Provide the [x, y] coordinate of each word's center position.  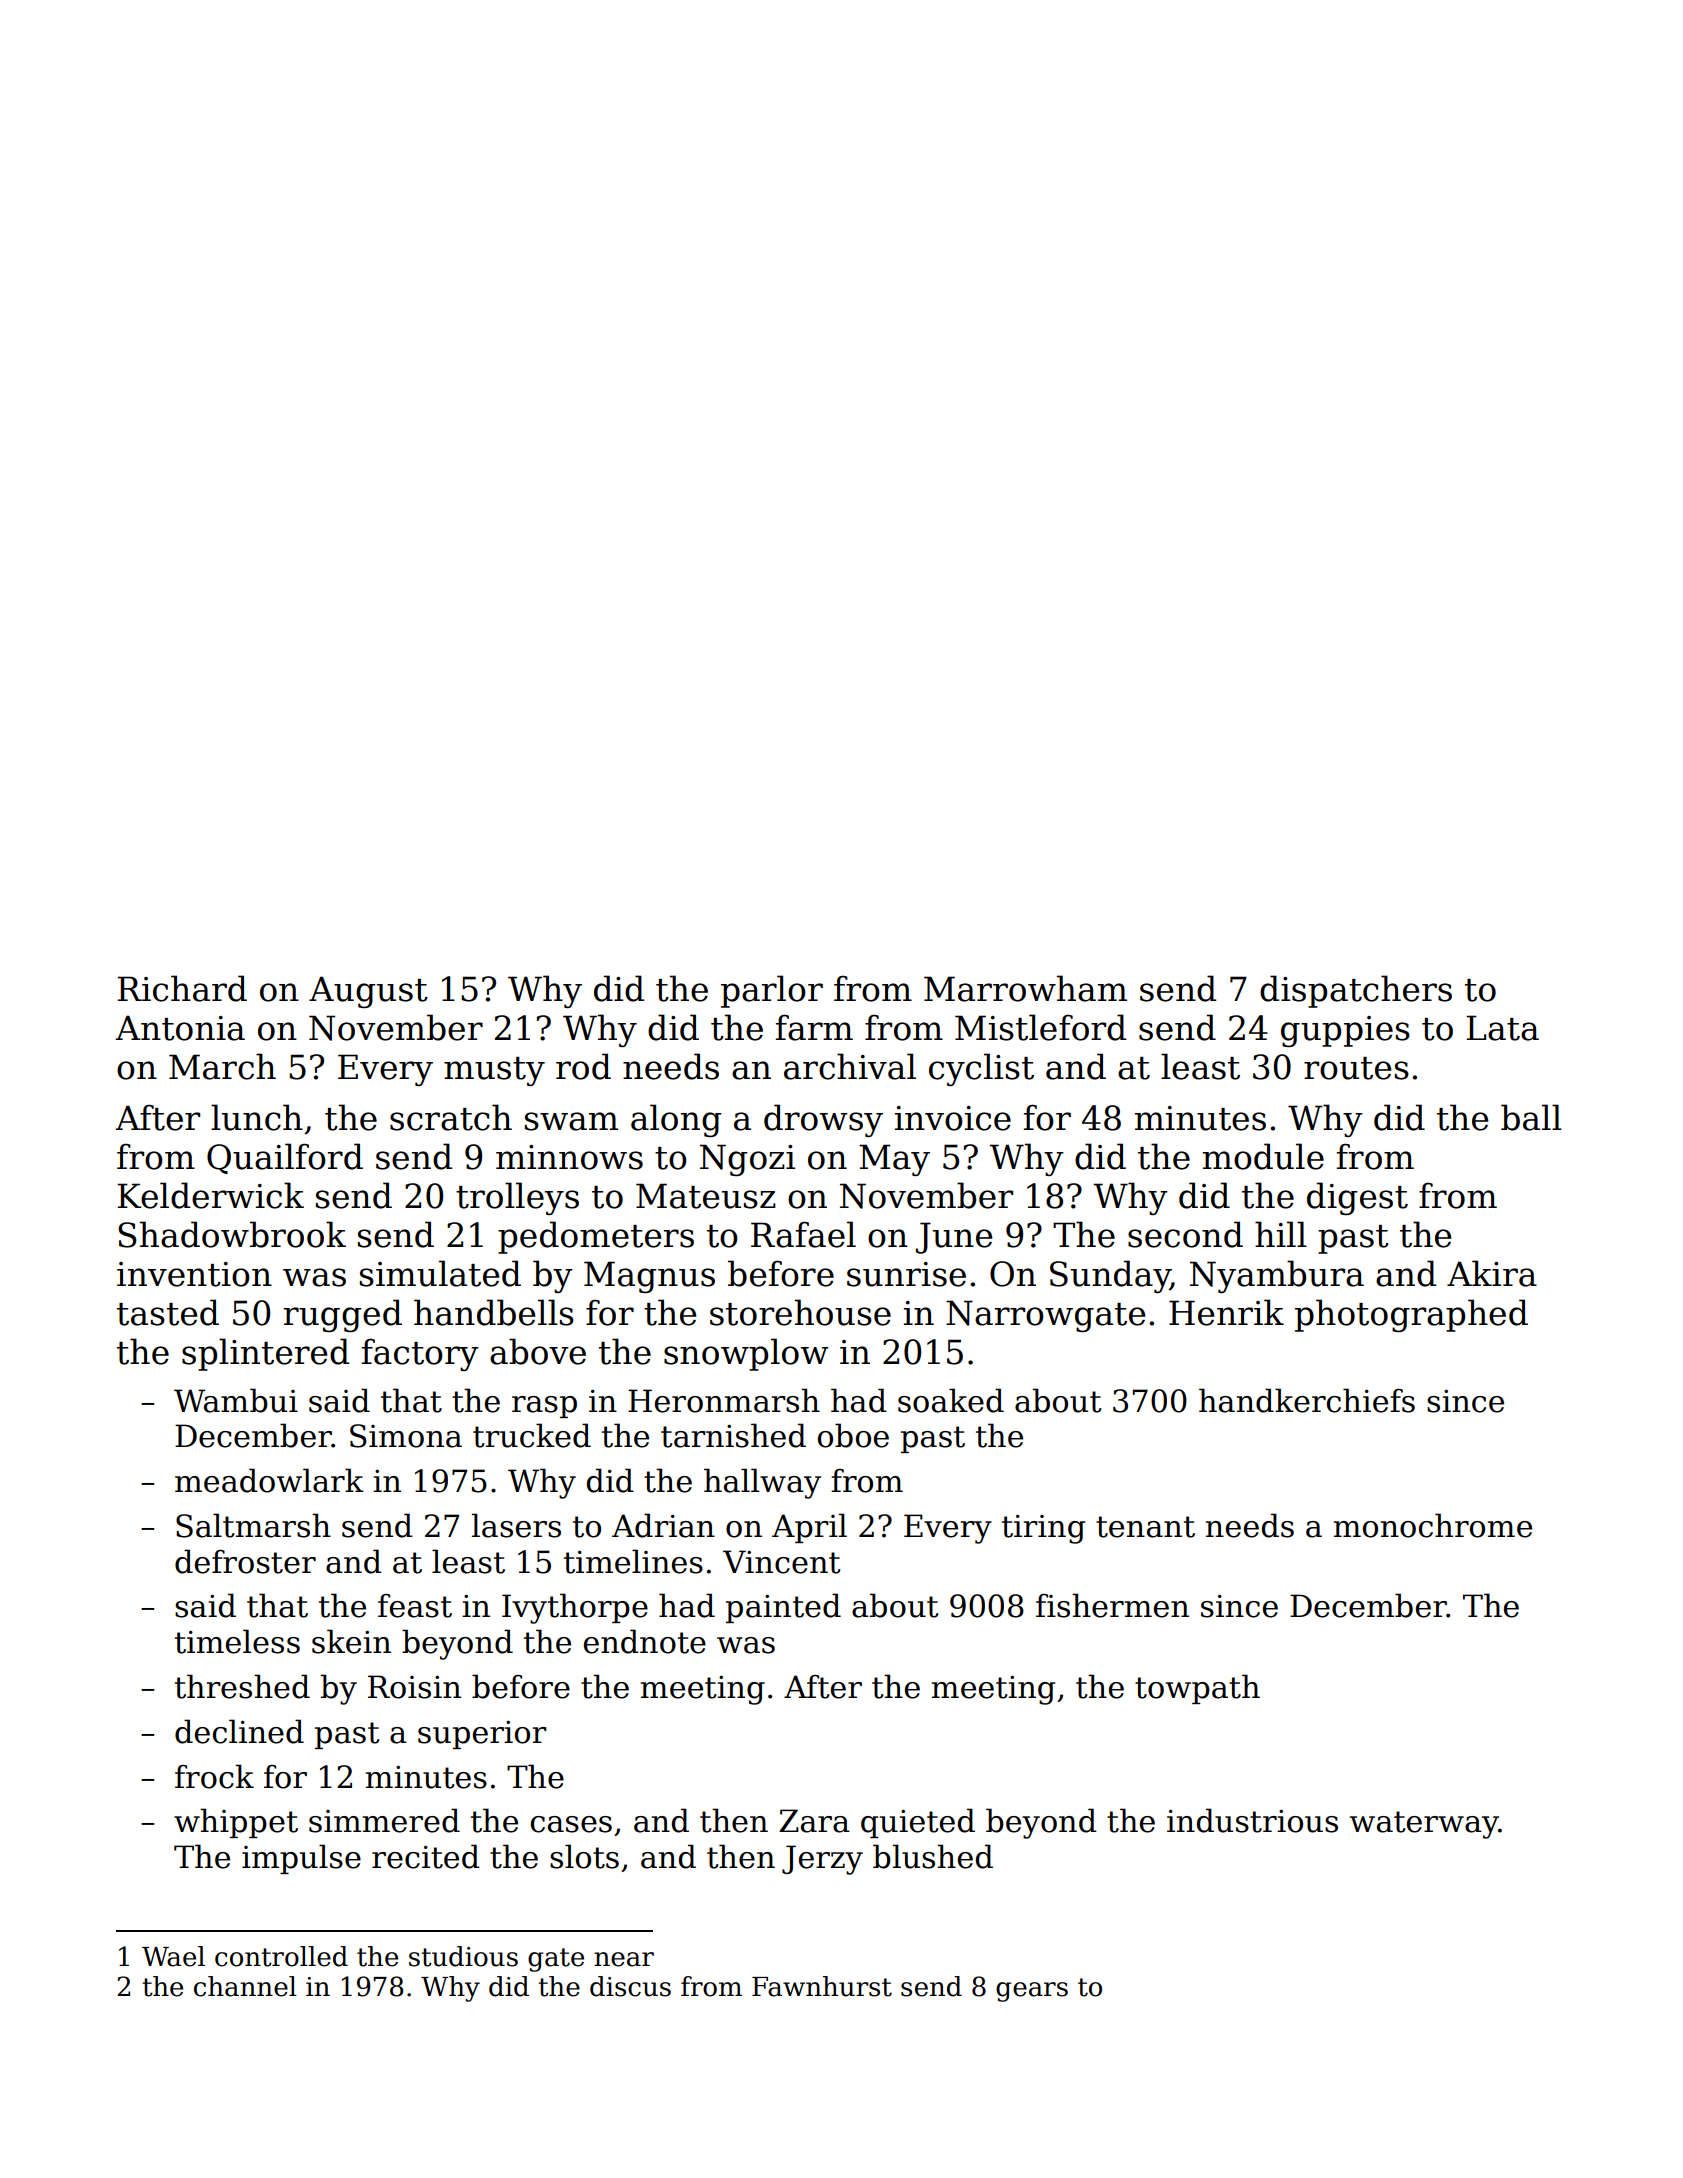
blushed [933, 1856]
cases [571, 1824]
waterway [1424, 1825]
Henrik [1226, 1312]
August [368, 992]
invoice [953, 1118]
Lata [1502, 1028]
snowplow [746, 1354]
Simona [406, 1436]
